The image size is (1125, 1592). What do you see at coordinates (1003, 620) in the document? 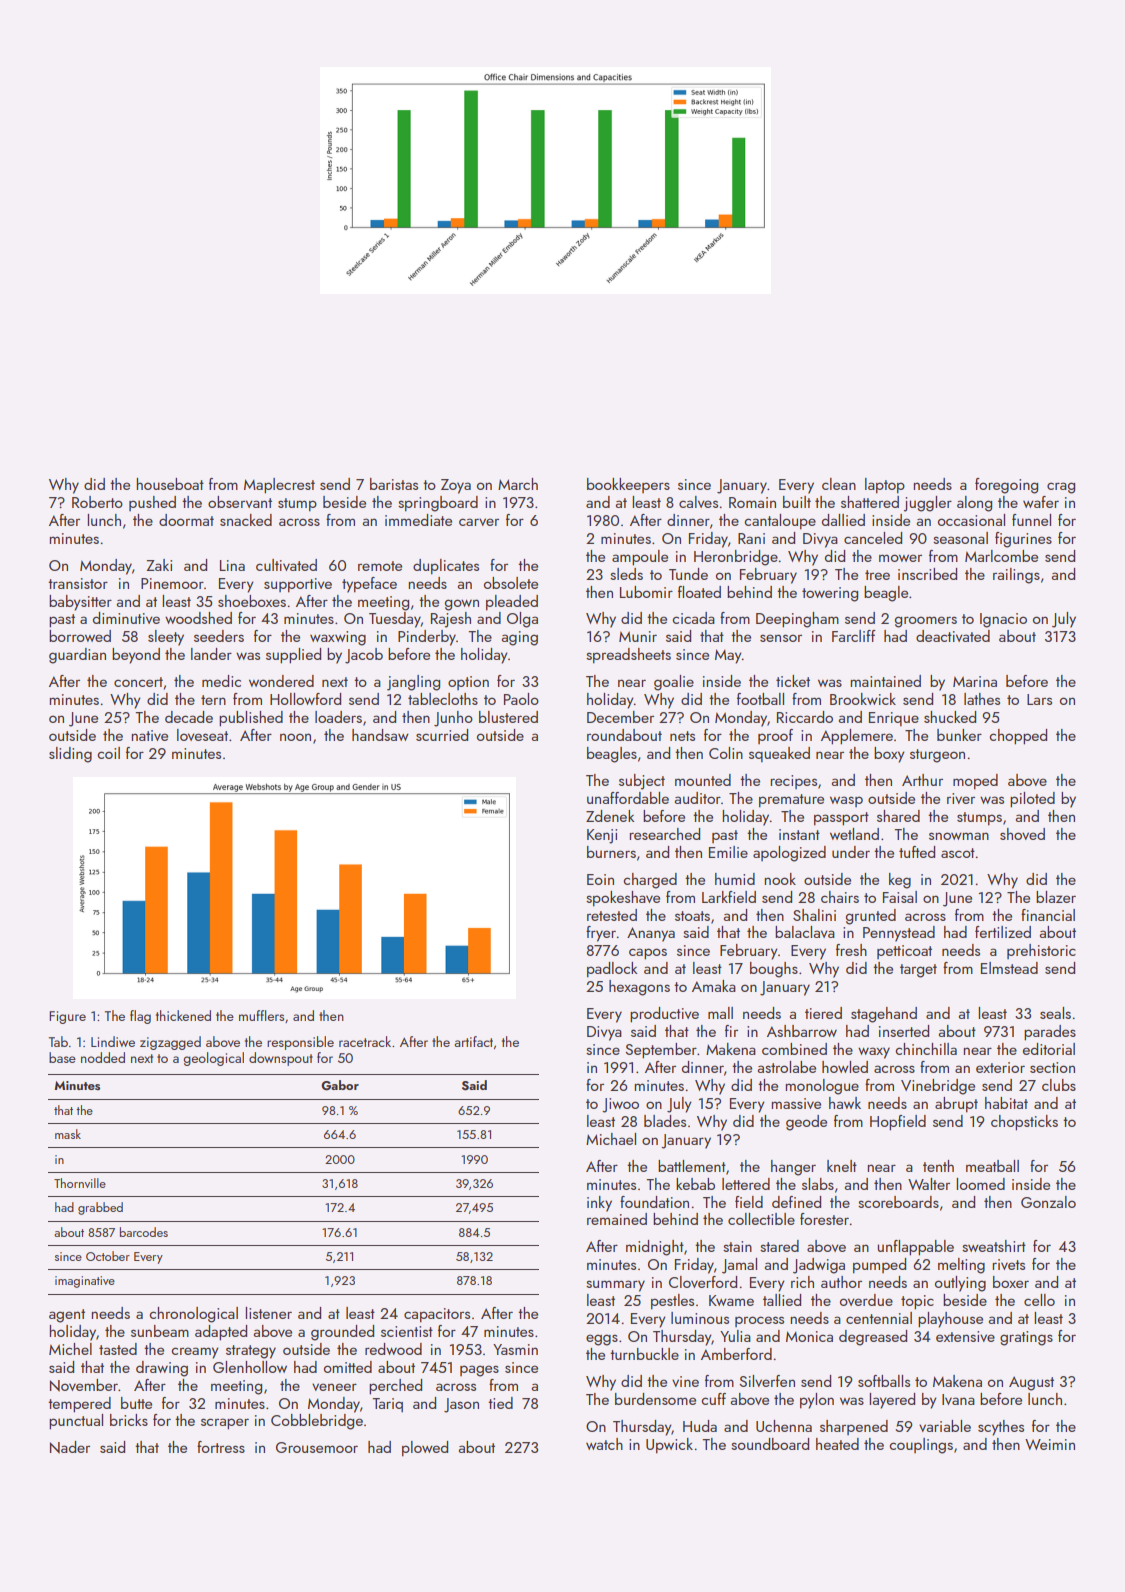
I see `Ignacio` at bounding box center [1003, 620].
